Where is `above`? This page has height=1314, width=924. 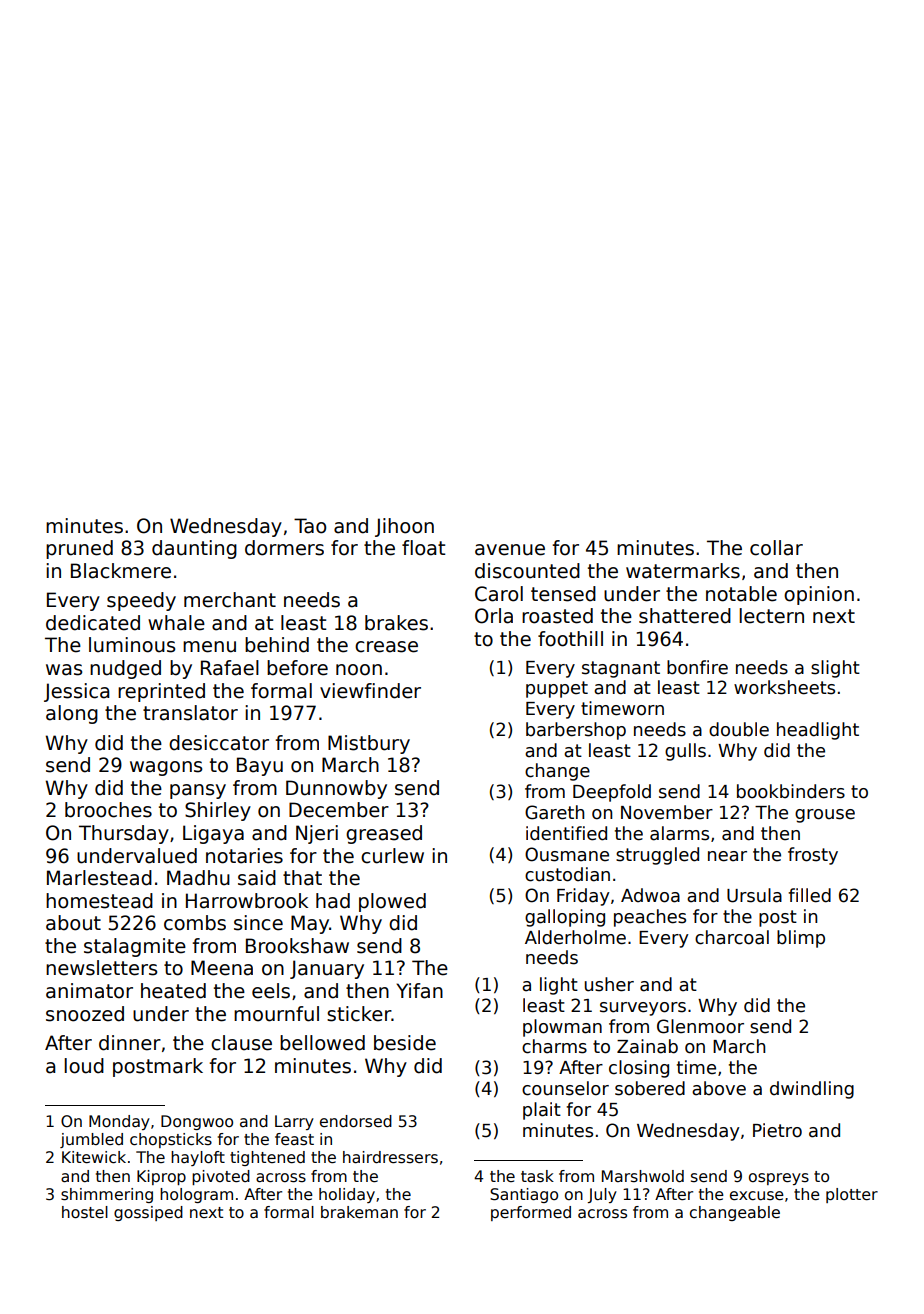
above is located at coordinates (719, 1088).
